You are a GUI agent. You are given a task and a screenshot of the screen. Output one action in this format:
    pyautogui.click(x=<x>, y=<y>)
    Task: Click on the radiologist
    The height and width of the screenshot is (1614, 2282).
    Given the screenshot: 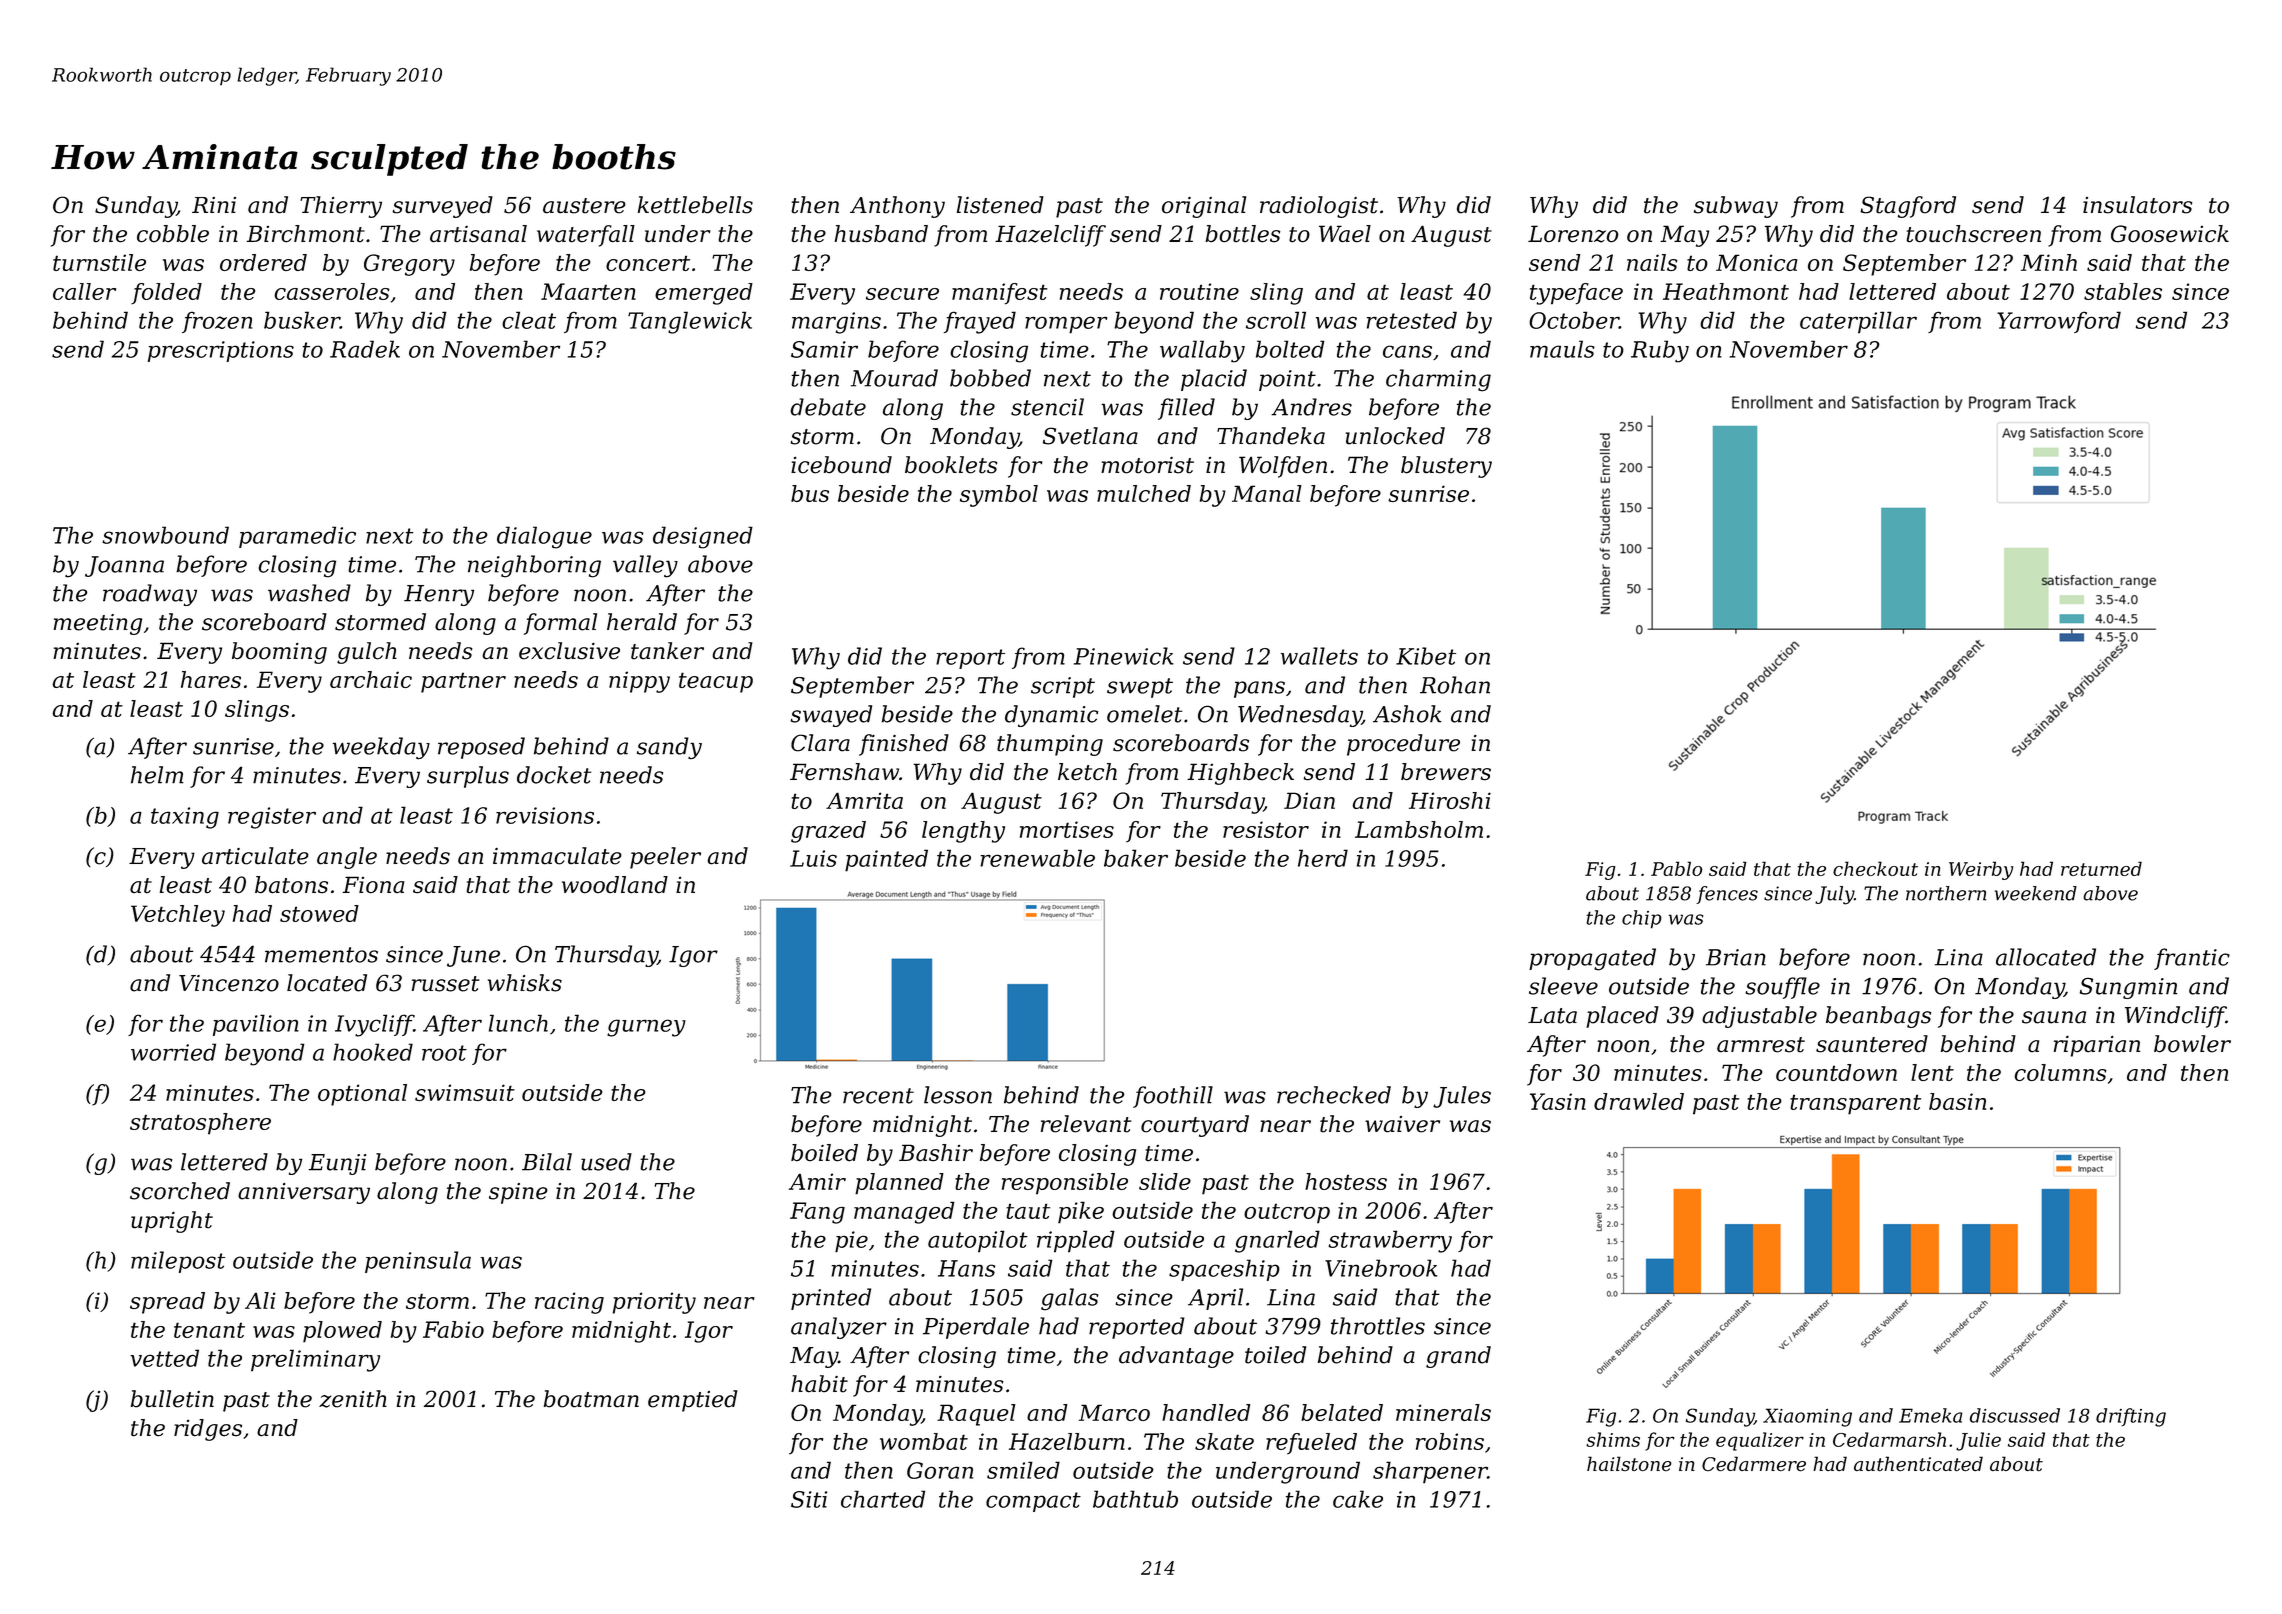 What is the action you would take?
    pyautogui.click(x=1319, y=207)
